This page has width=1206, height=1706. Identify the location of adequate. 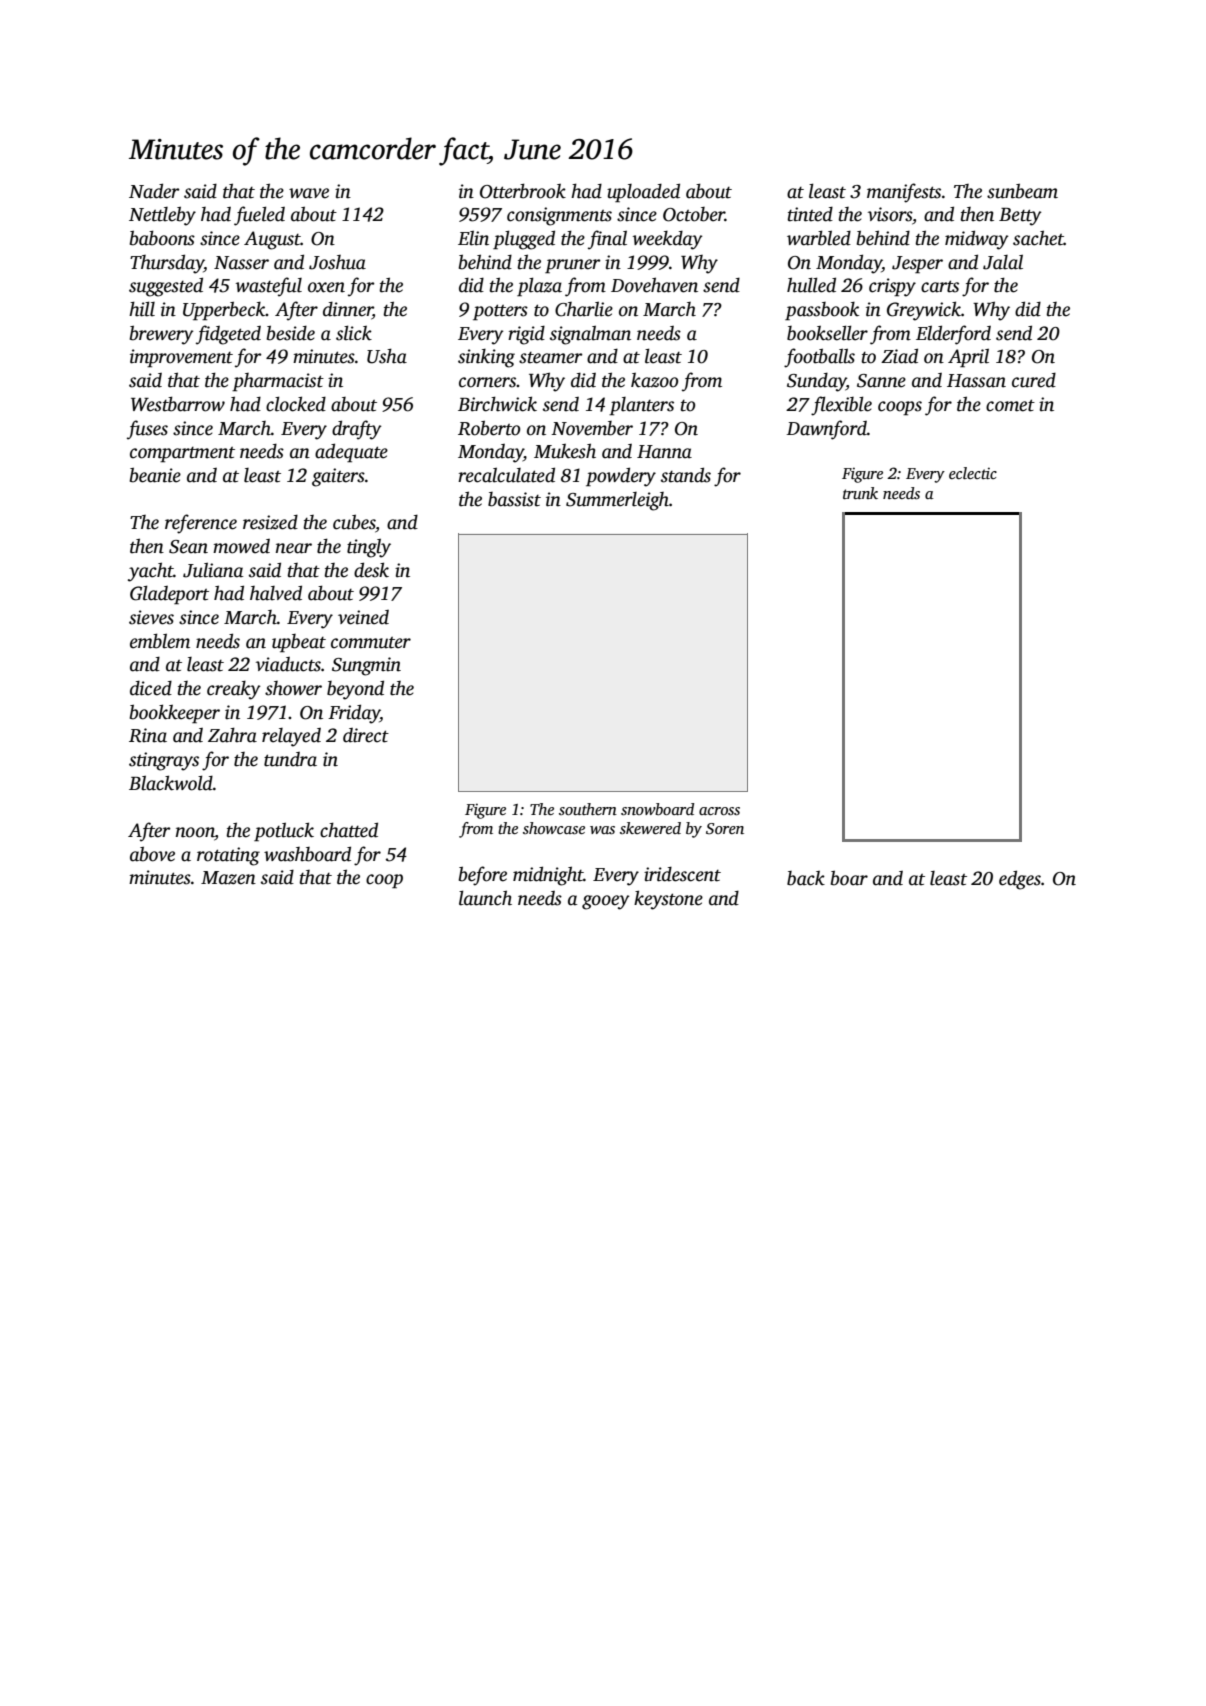
(351, 453).
